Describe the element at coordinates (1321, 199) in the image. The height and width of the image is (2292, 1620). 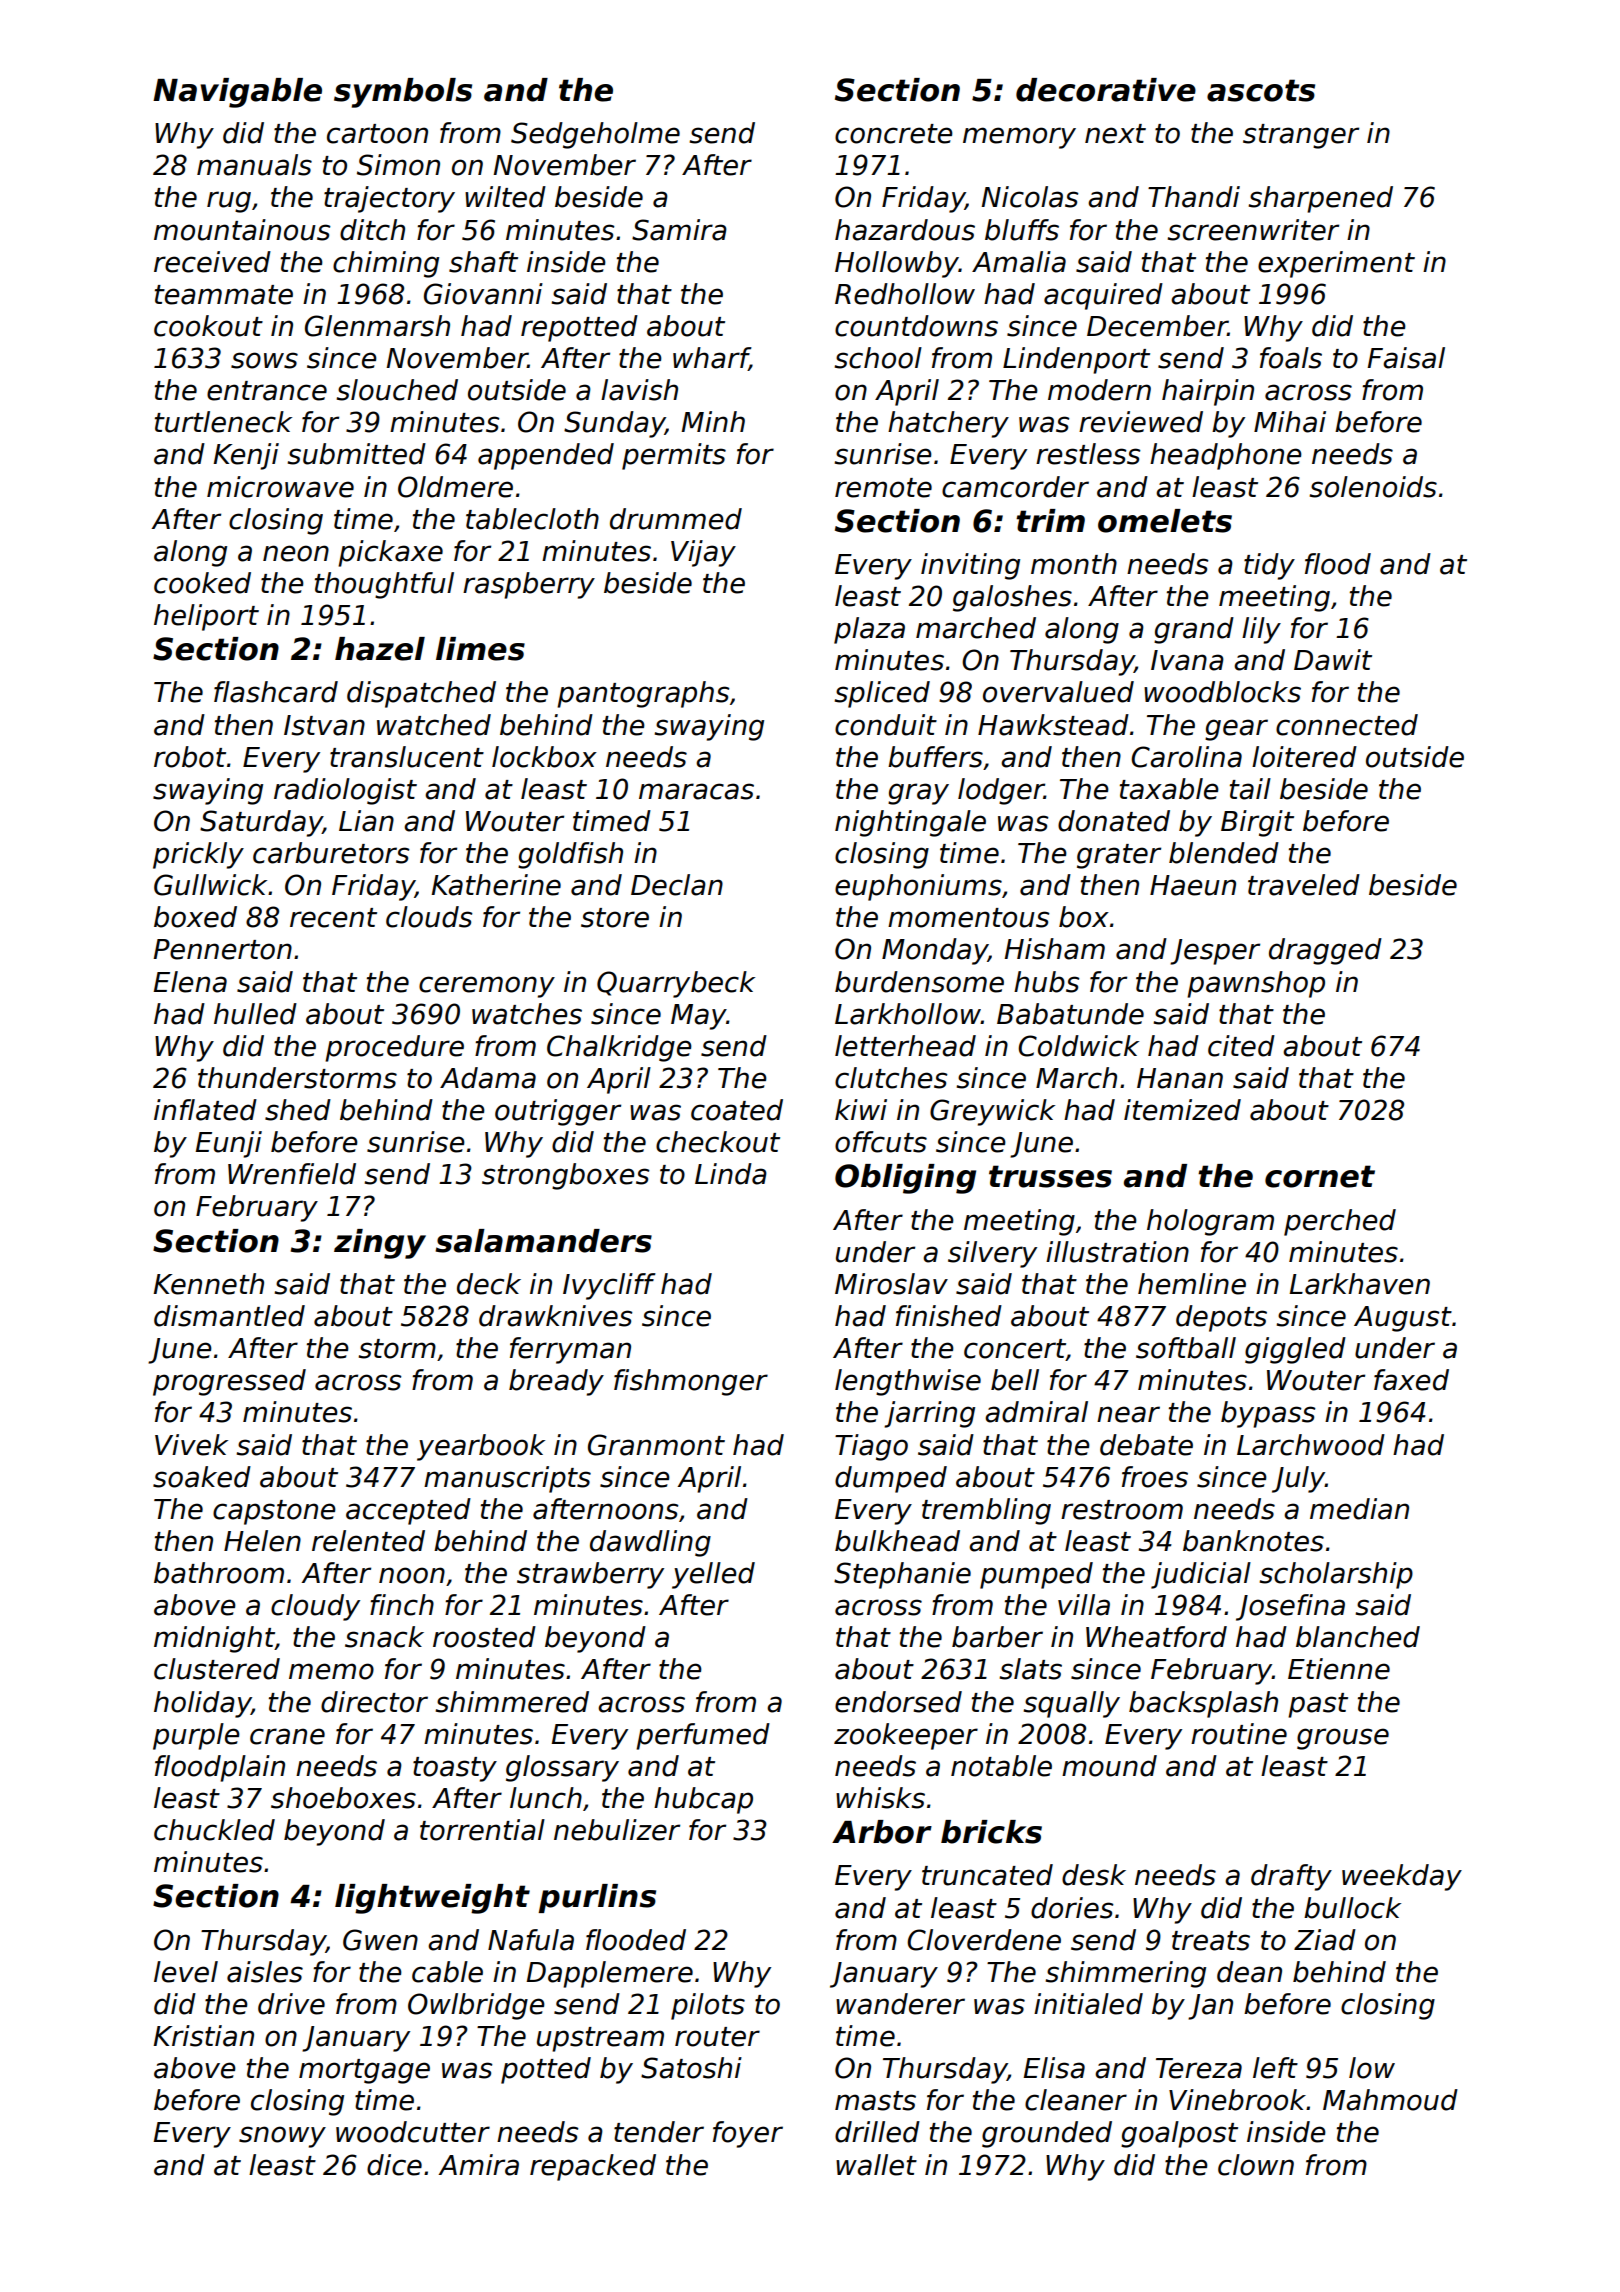
I see `sharpened` at that location.
